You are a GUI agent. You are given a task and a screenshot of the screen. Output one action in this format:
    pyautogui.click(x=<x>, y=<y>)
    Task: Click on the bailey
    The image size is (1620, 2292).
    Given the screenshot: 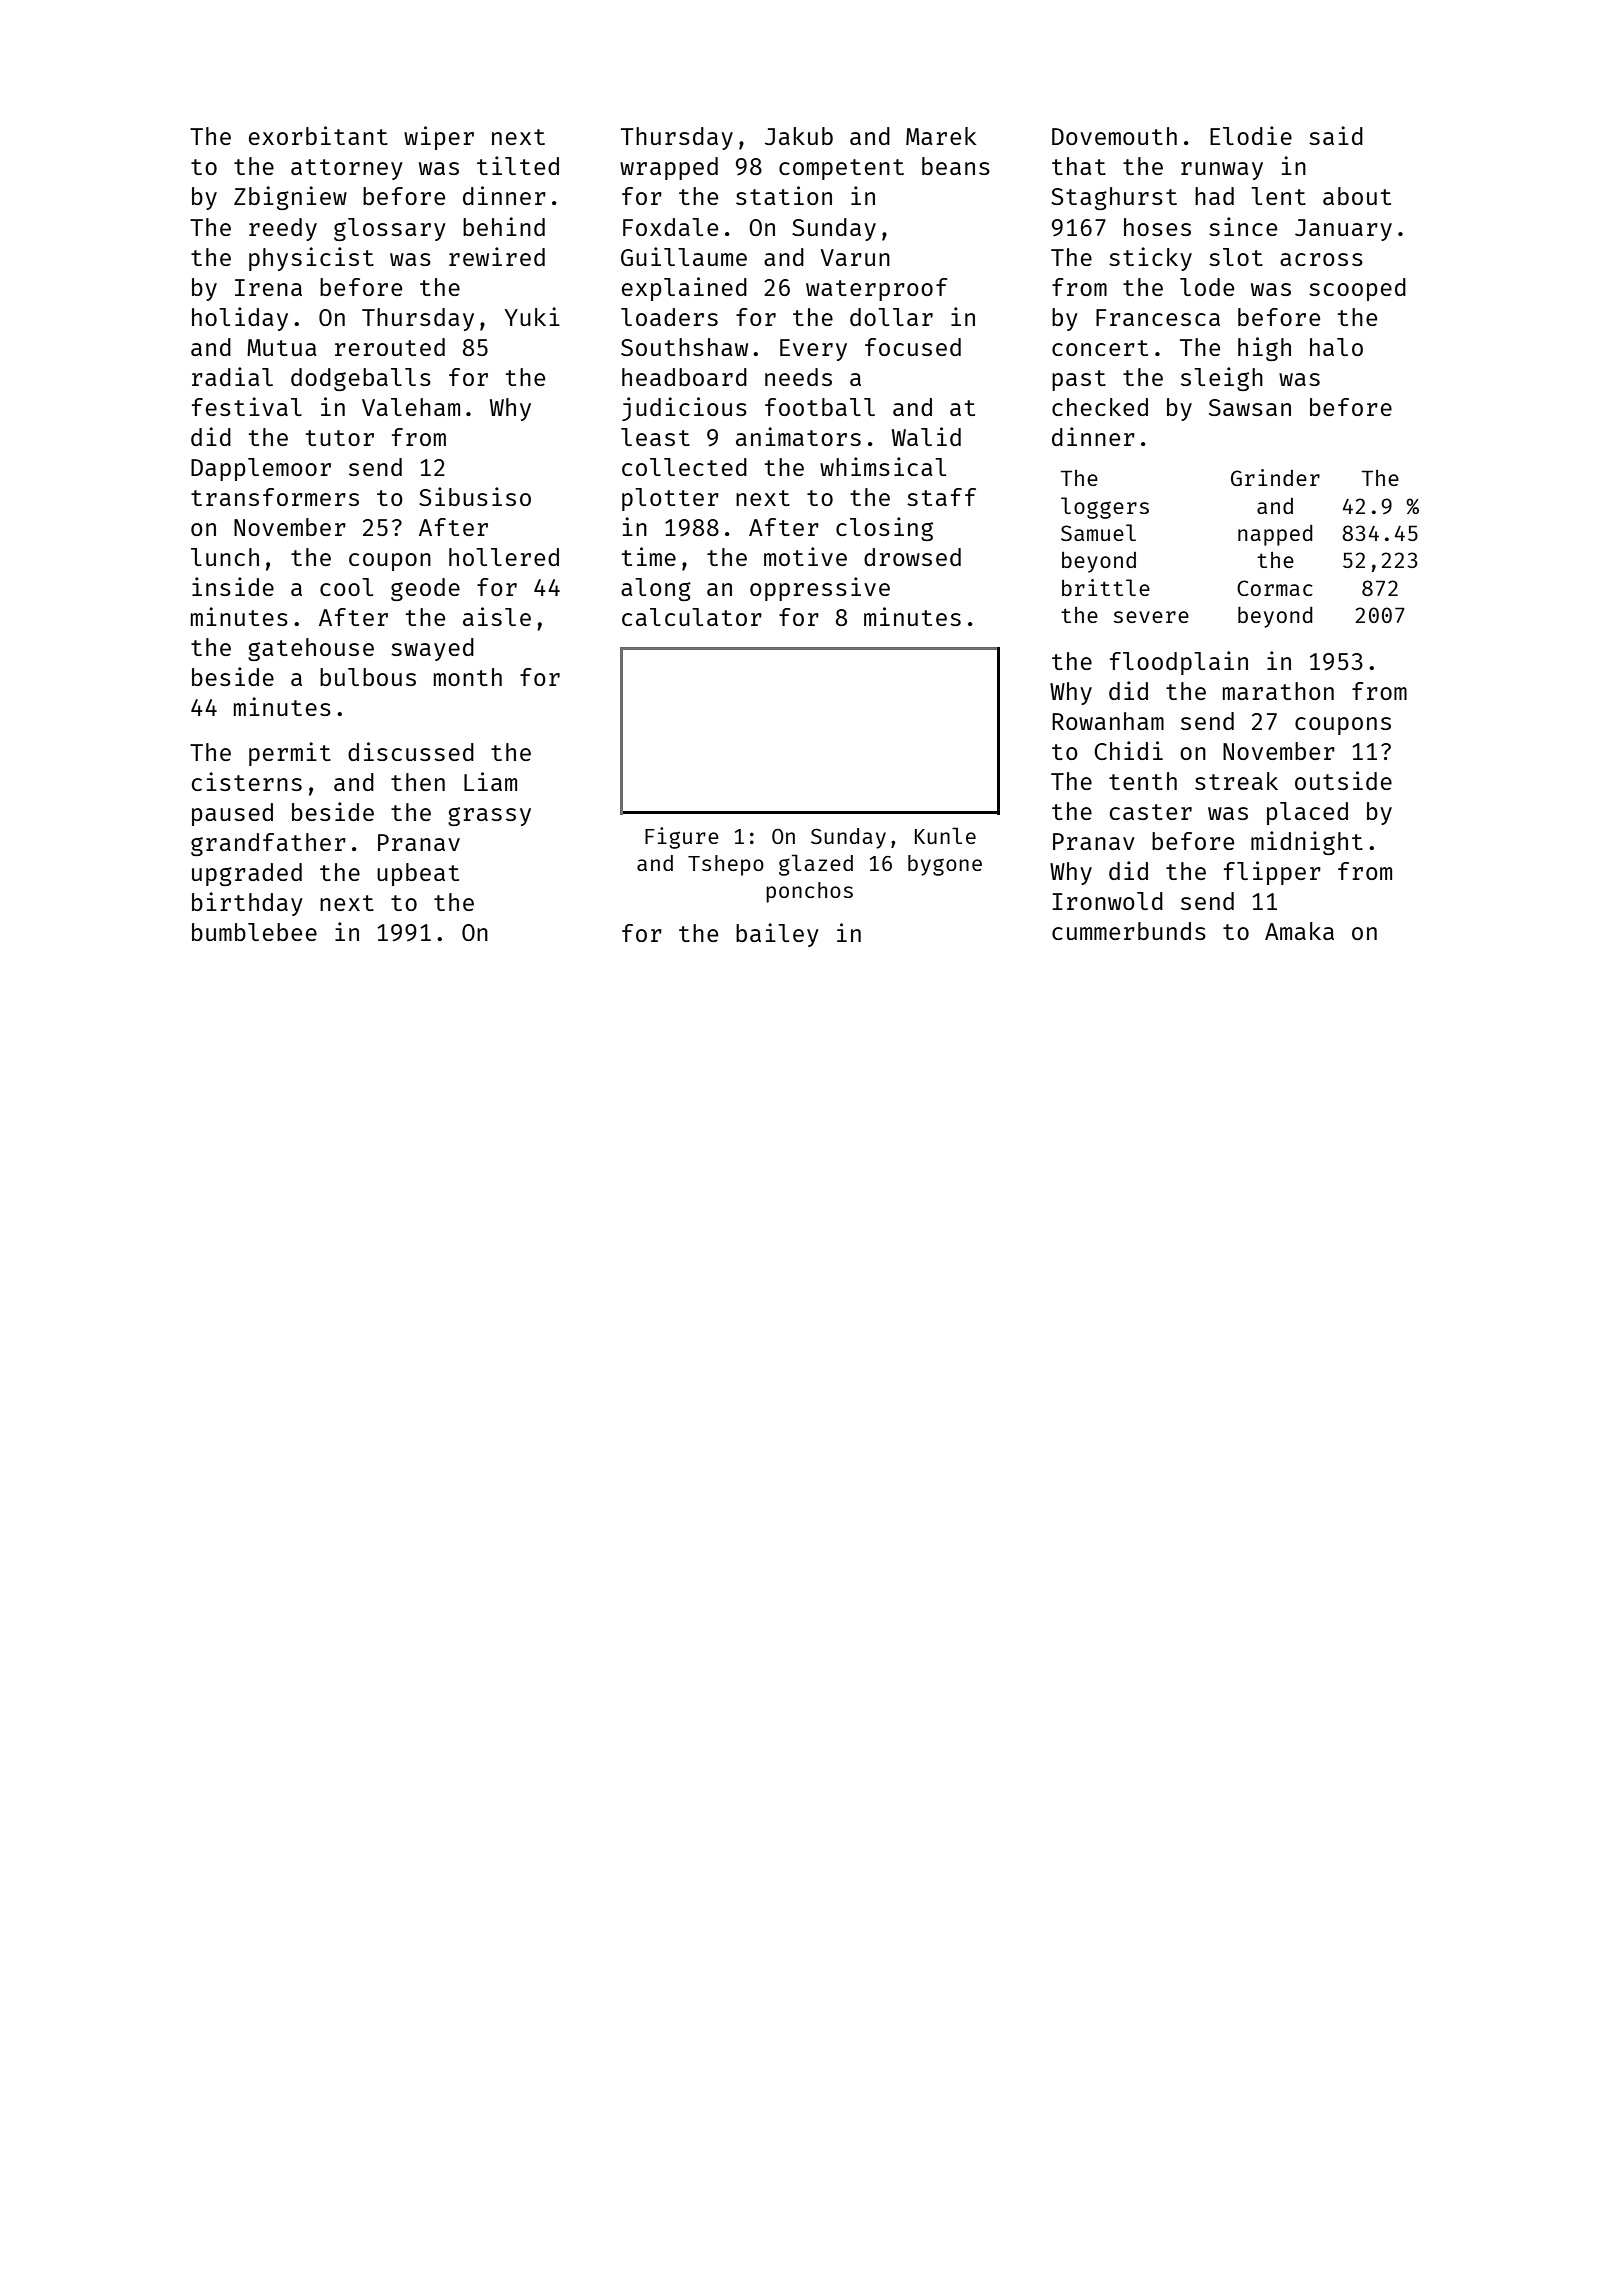 What is the action you would take?
    pyautogui.click(x=777, y=935)
